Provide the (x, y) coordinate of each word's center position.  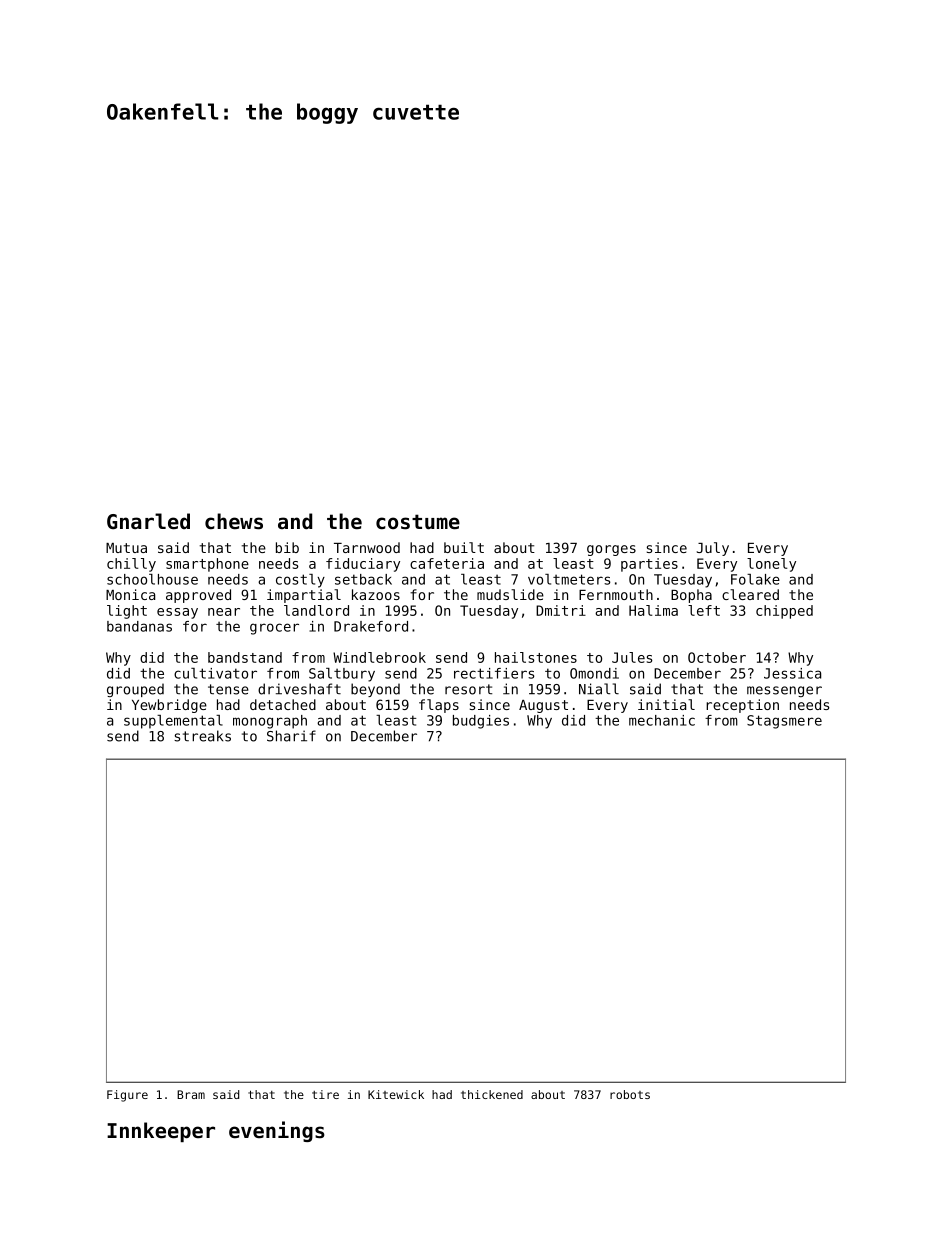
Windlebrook (379, 657)
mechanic (662, 720)
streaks (202, 736)
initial (666, 704)
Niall (599, 689)
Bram (191, 1094)
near (224, 612)
